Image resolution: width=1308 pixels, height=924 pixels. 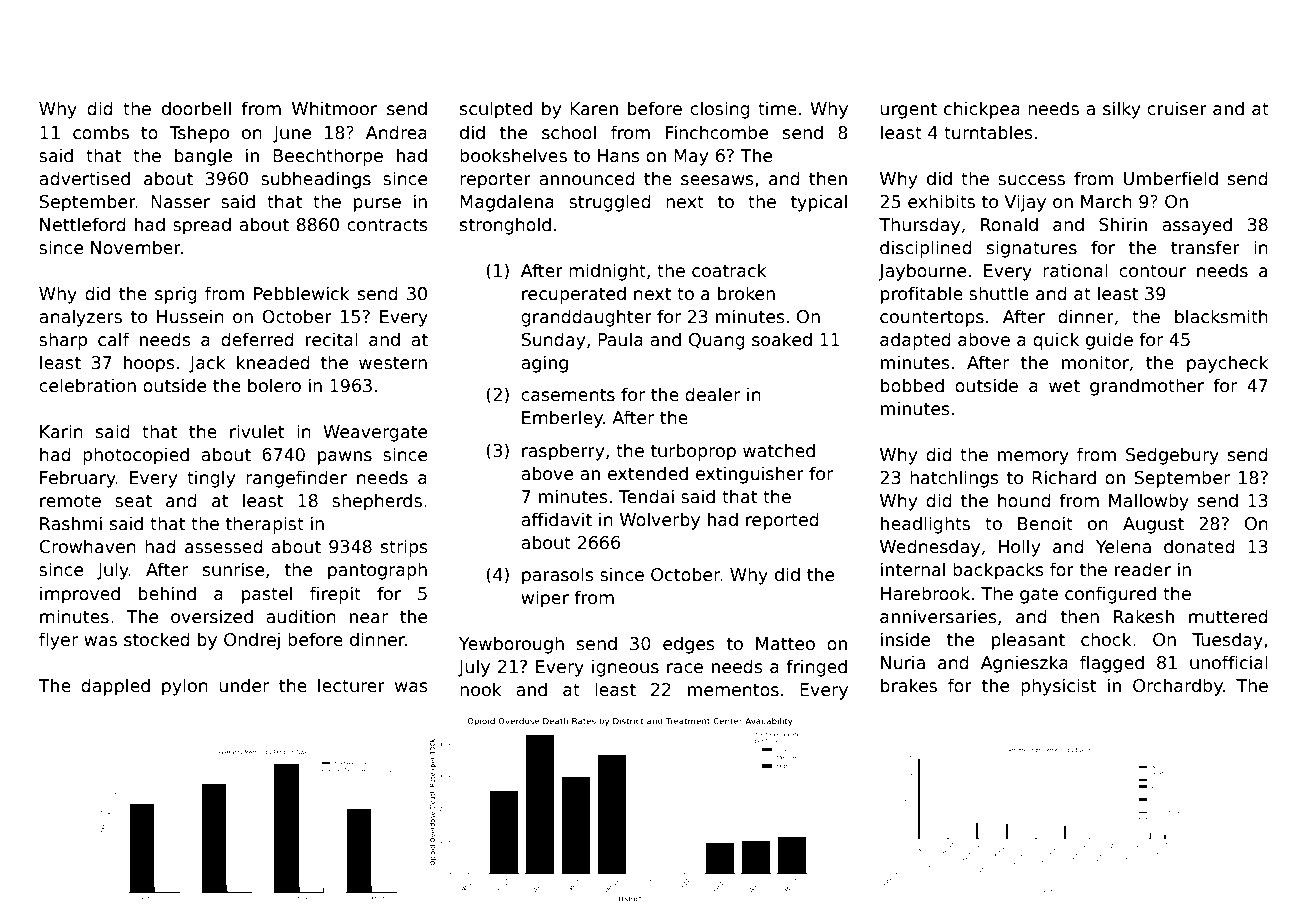 I want to click on struggled, so click(x=610, y=203).
